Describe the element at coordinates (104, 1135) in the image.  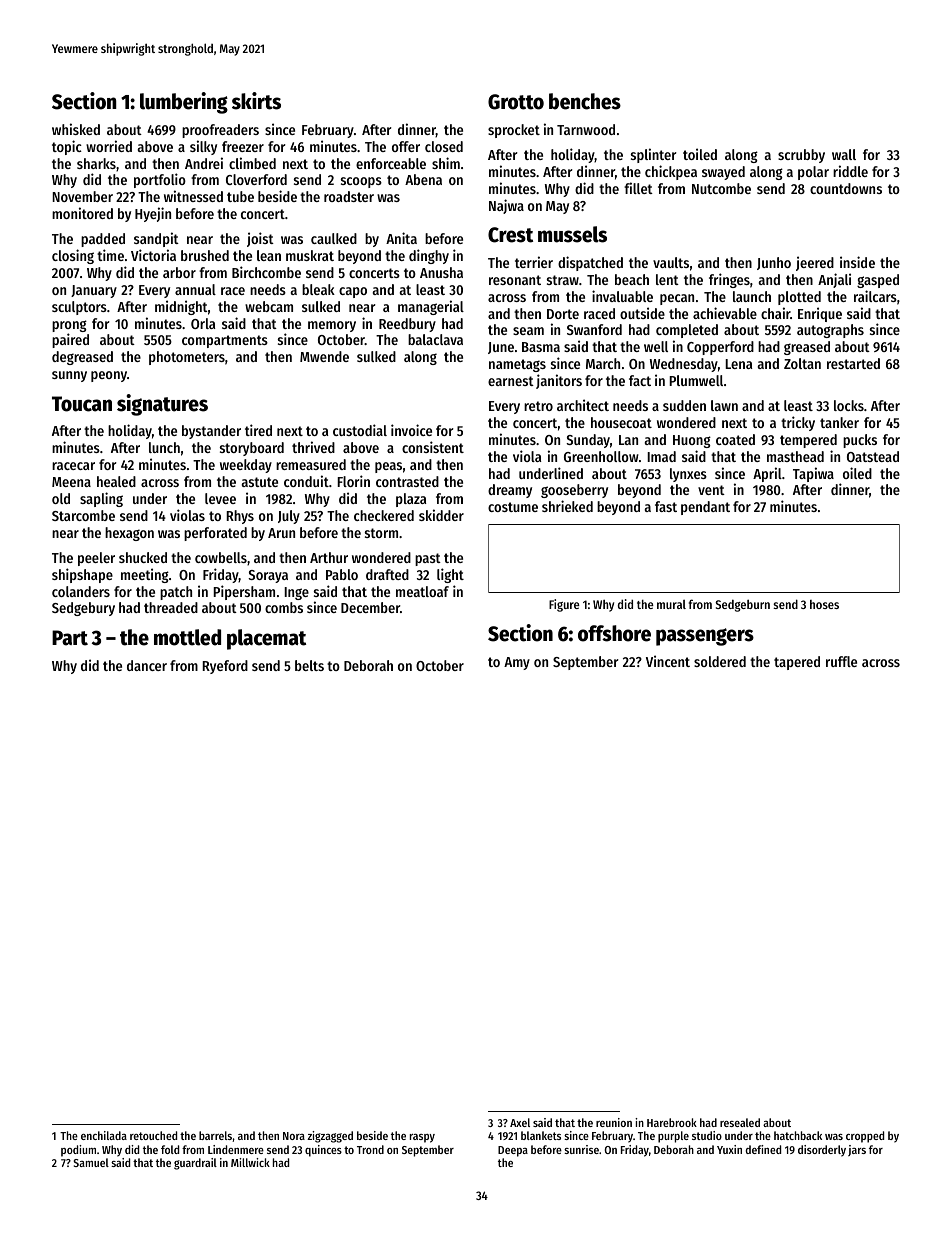
I see `enchilada` at that location.
